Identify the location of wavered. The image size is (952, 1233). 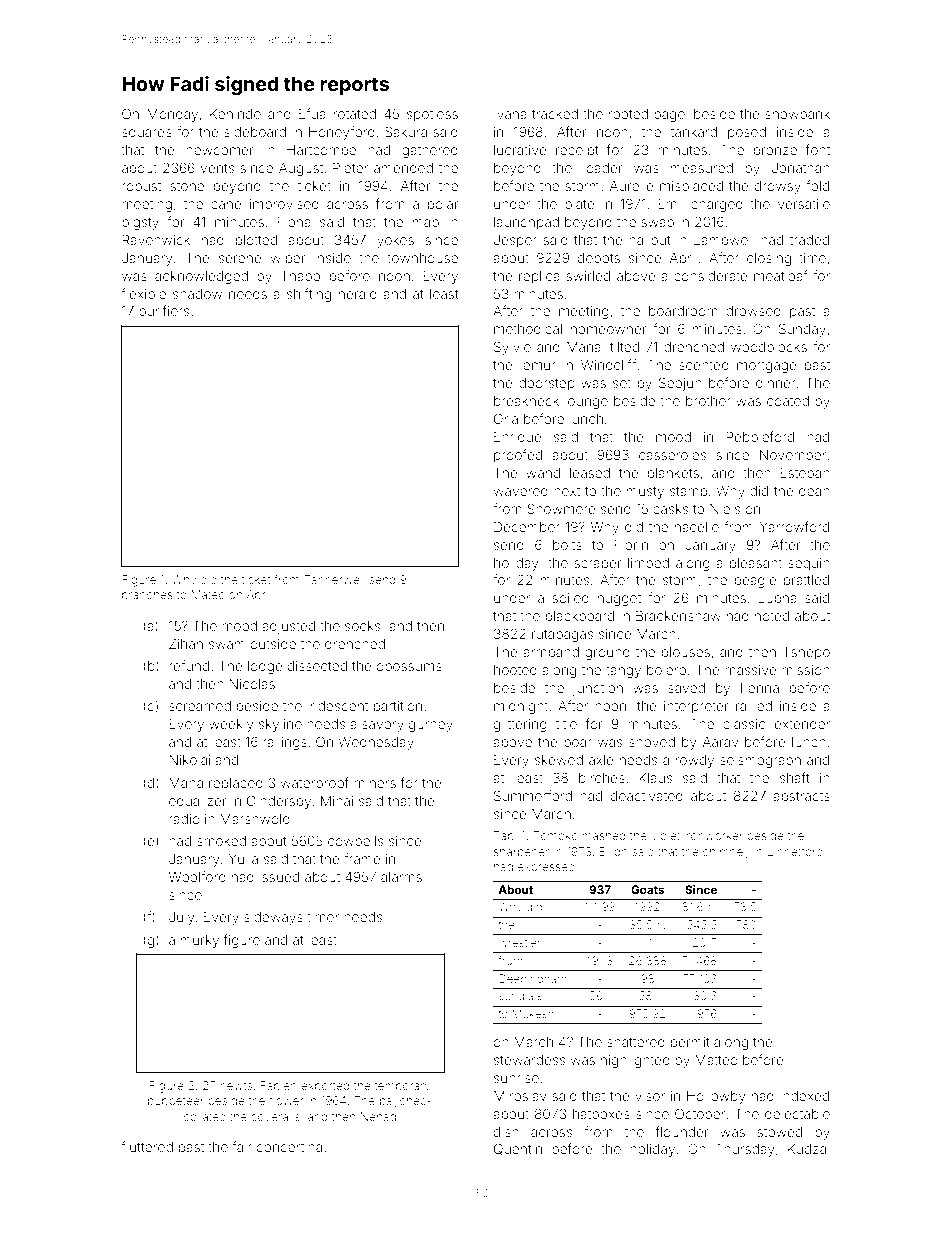
(521, 491).
